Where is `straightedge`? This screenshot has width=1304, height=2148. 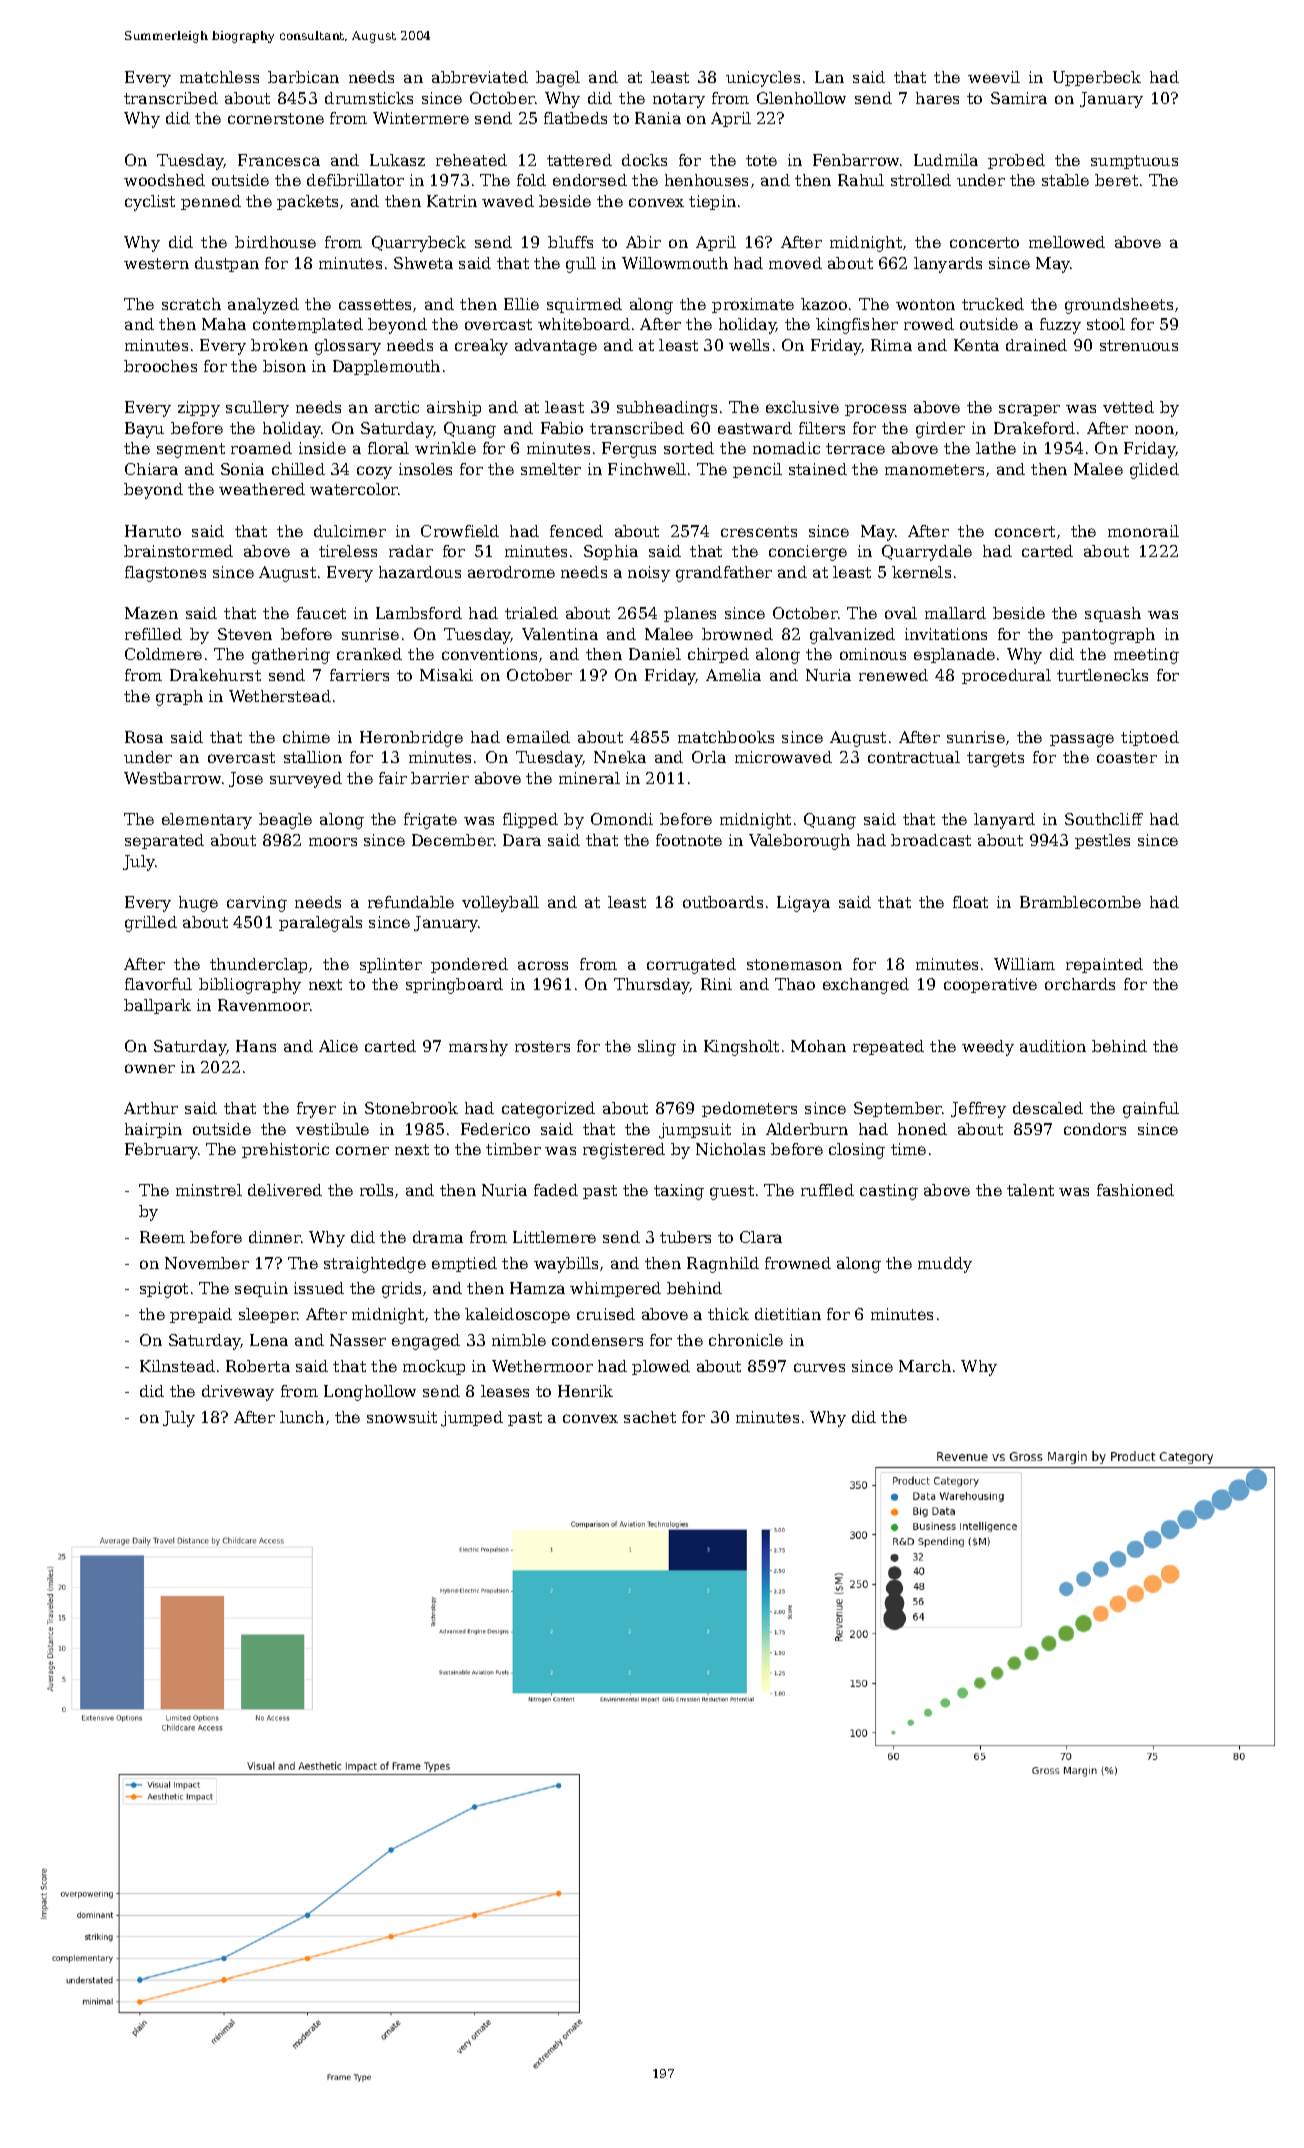
straightedge is located at coordinates (375, 1265).
